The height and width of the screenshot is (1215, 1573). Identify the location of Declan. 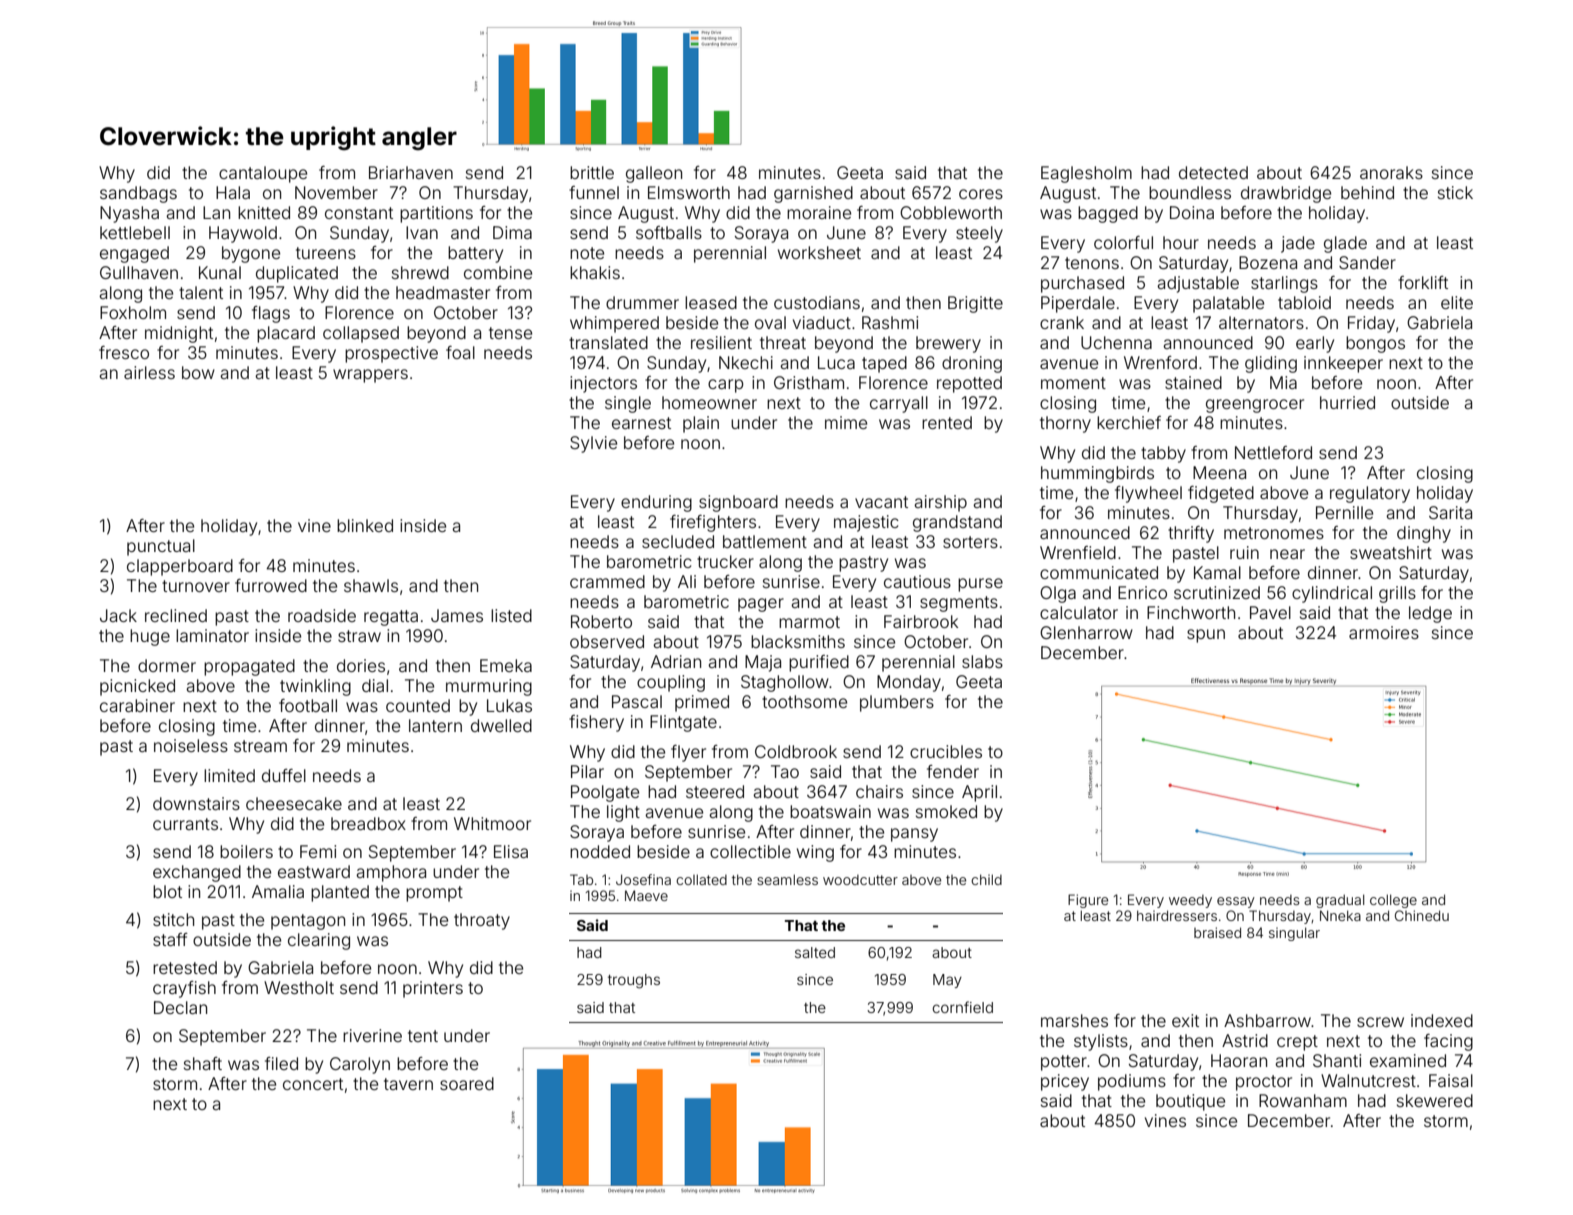
(180, 1007).
